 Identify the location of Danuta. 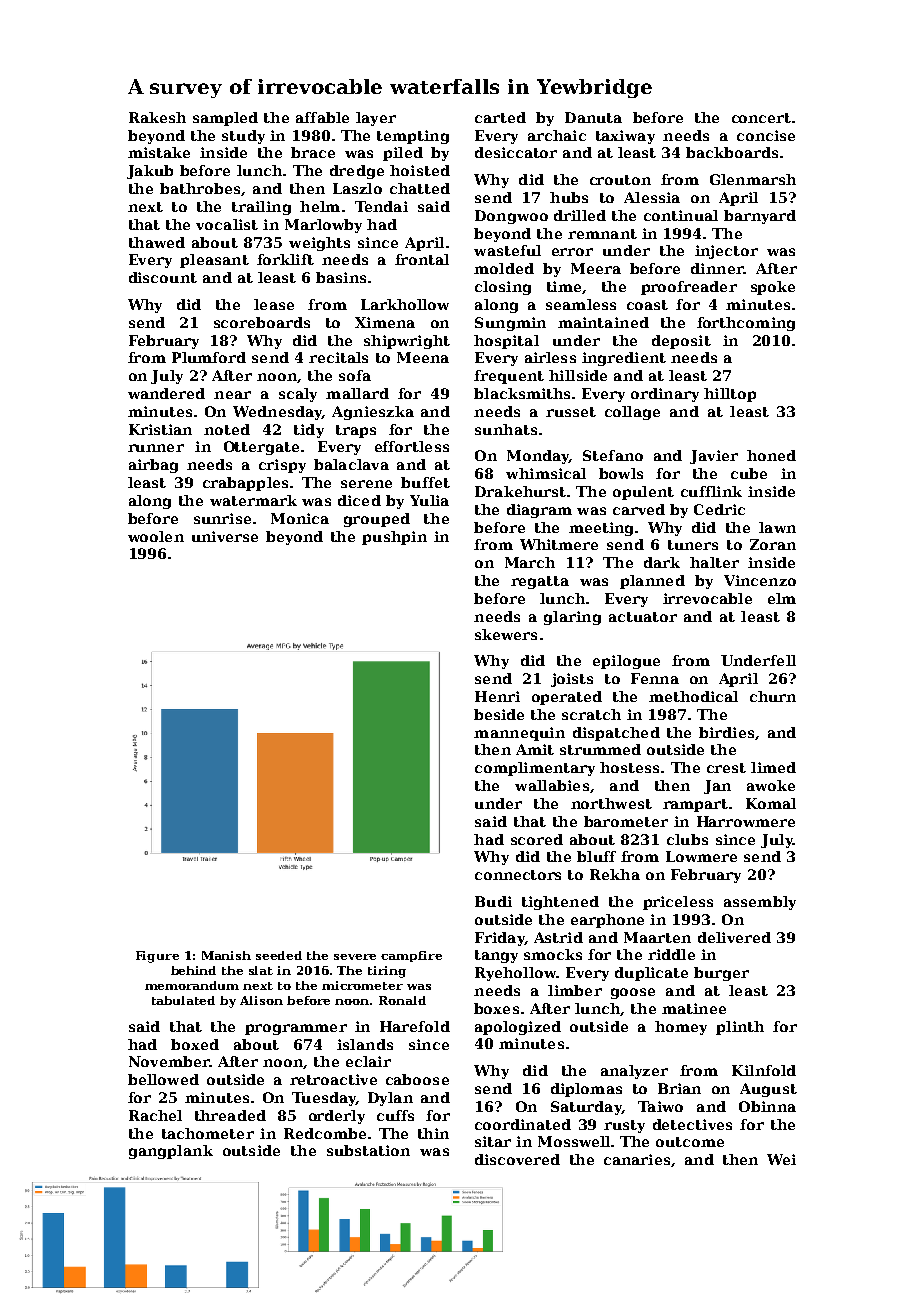
(593, 117).
